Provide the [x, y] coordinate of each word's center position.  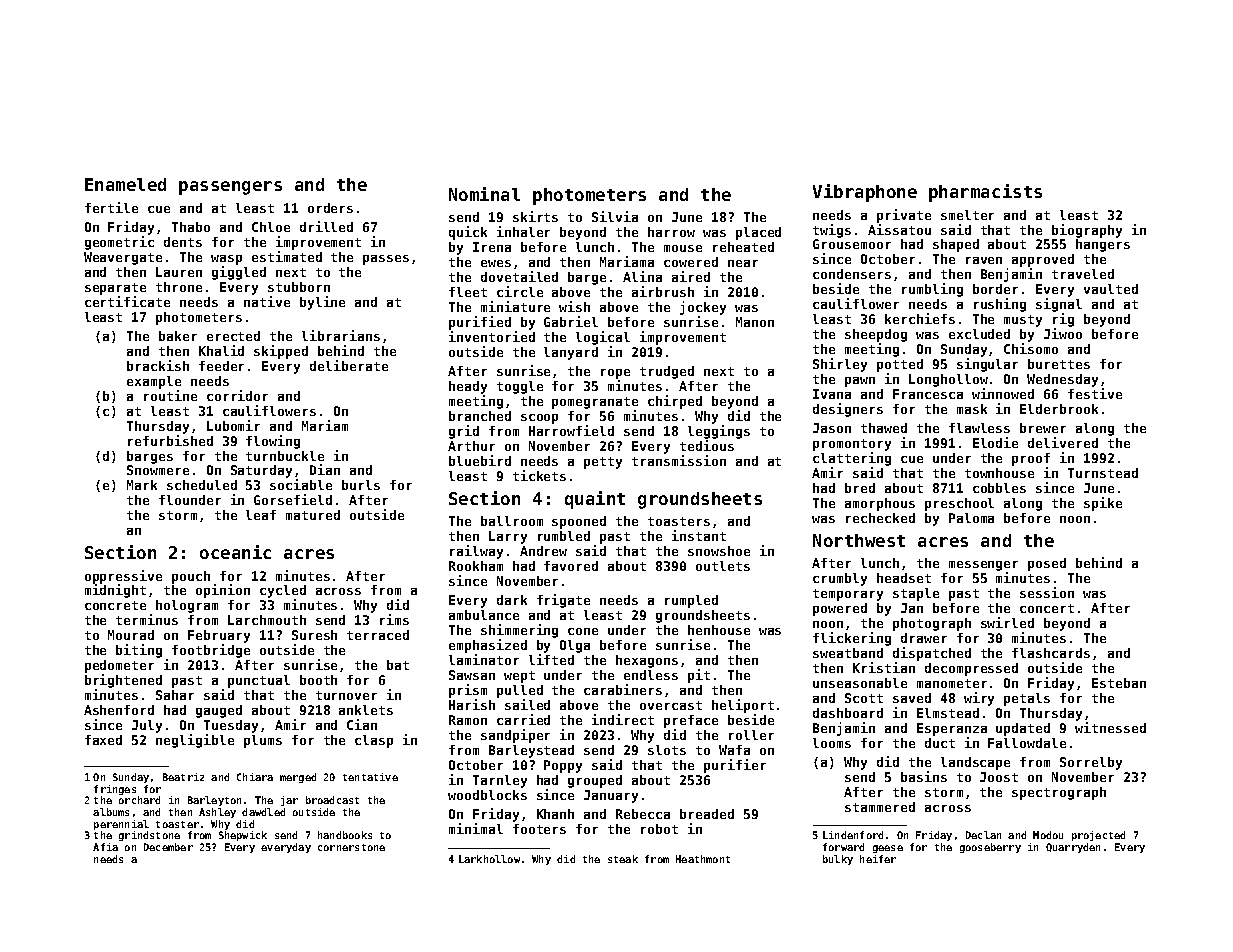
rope [615, 374]
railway [476, 552]
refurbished [170, 440]
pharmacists [985, 193]
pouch [191, 577]
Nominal [484, 194]
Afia [105, 847]
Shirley [840, 365]
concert [1047, 608]
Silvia [615, 216]
